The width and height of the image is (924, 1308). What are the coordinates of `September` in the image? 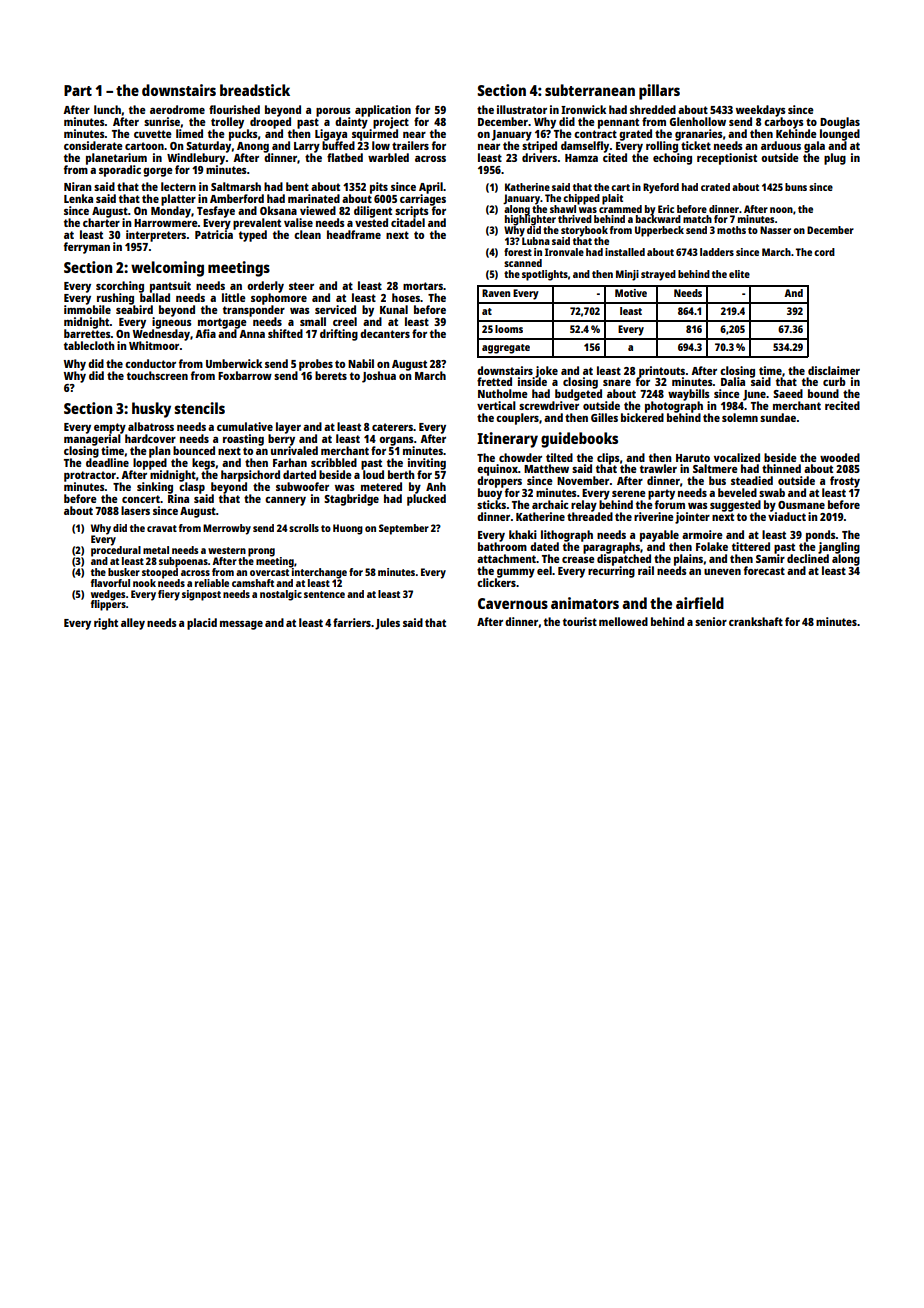 It's located at (404, 529).
